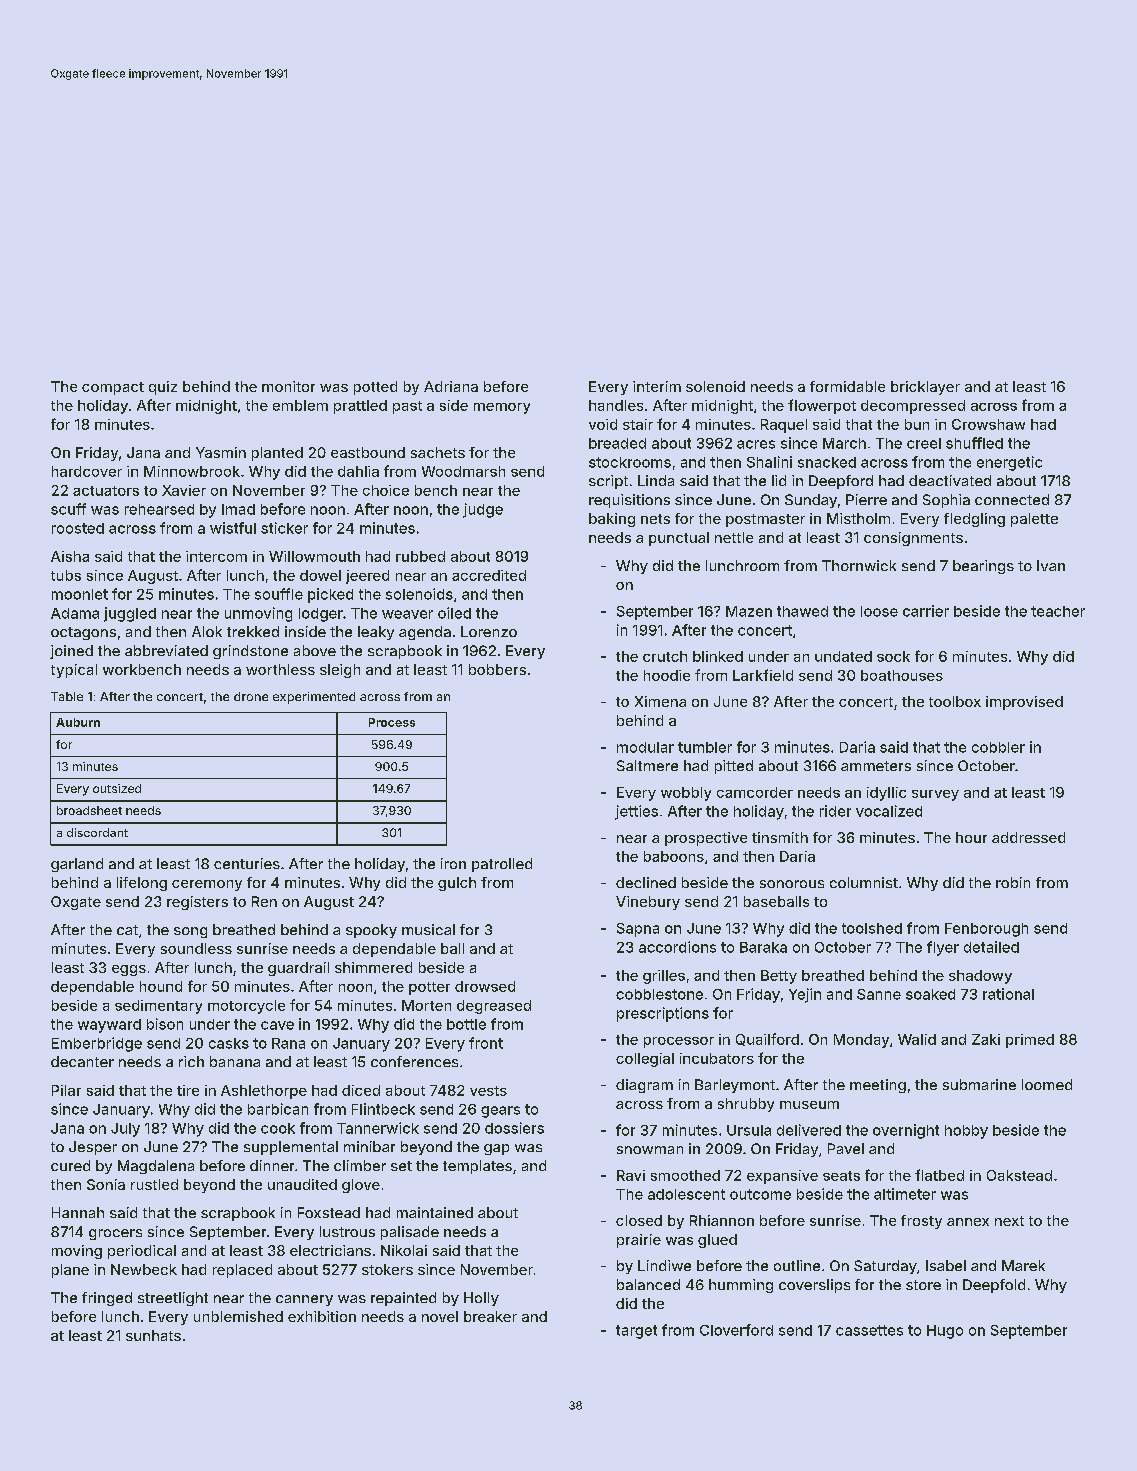 Image resolution: width=1137 pixels, height=1471 pixels. Describe the element at coordinates (106, 1184) in the screenshot. I see `Sonia` at that location.
